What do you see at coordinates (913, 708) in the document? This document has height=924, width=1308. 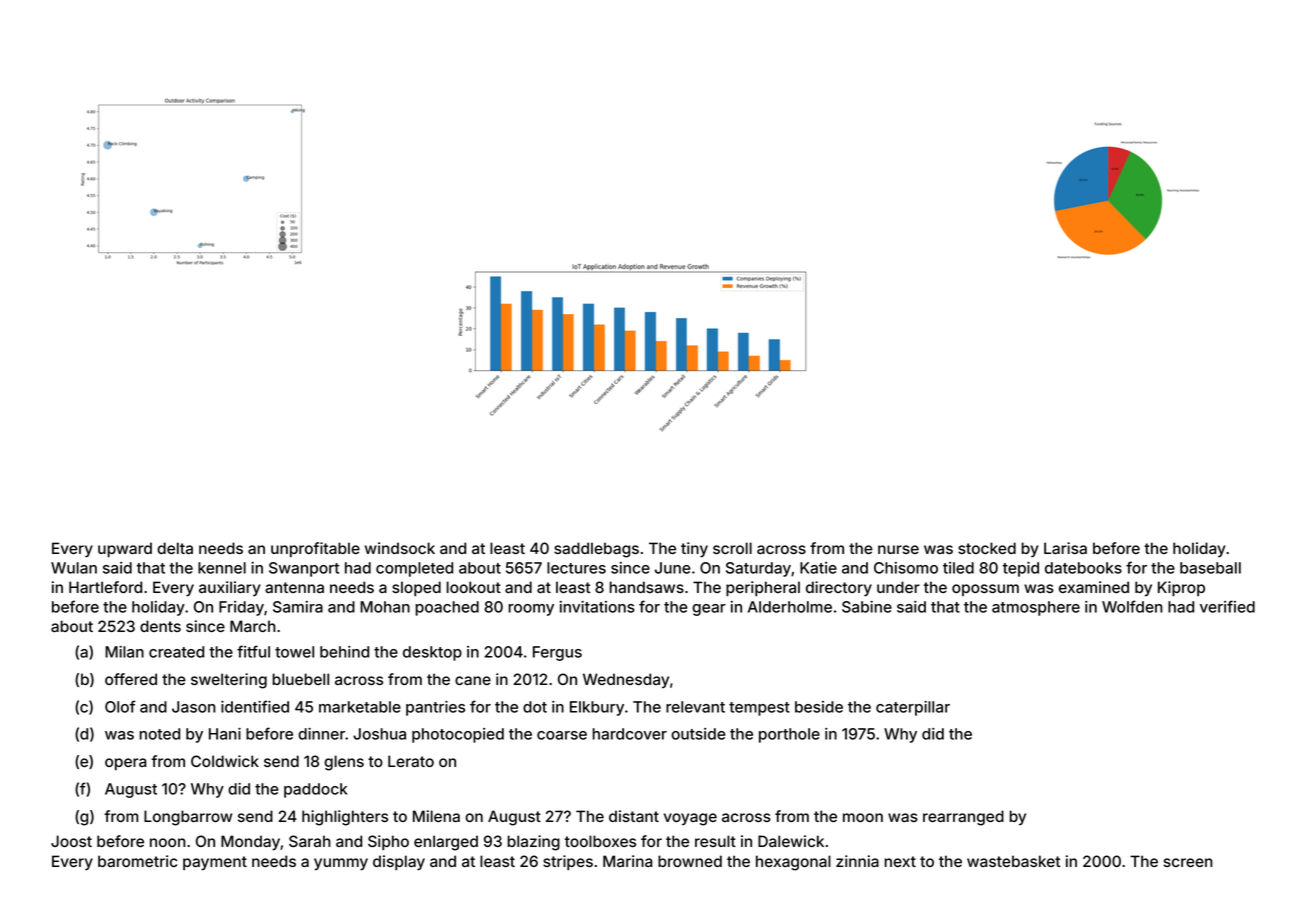 I see `caterpillar` at bounding box center [913, 708].
